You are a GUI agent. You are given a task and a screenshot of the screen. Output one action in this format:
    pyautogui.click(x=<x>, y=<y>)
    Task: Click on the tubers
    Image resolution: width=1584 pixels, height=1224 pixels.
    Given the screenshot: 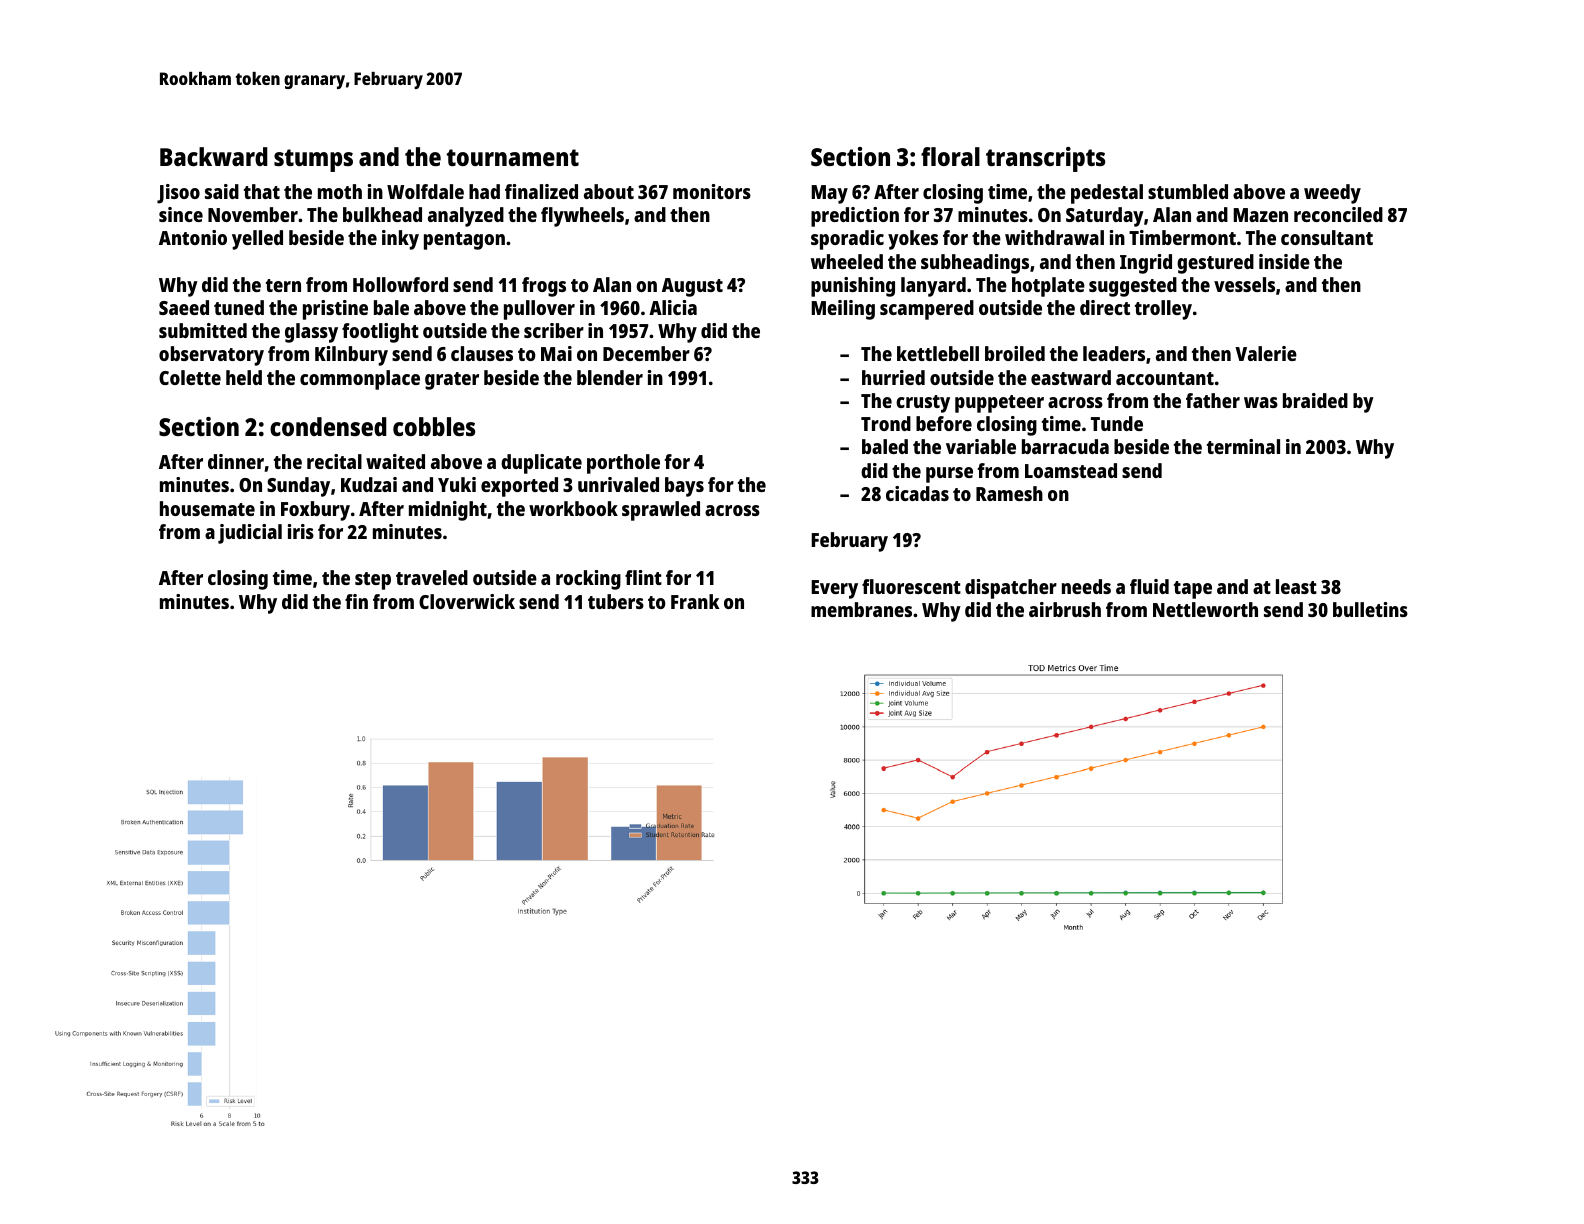 What is the action you would take?
    pyautogui.click(x=616, y=601)
